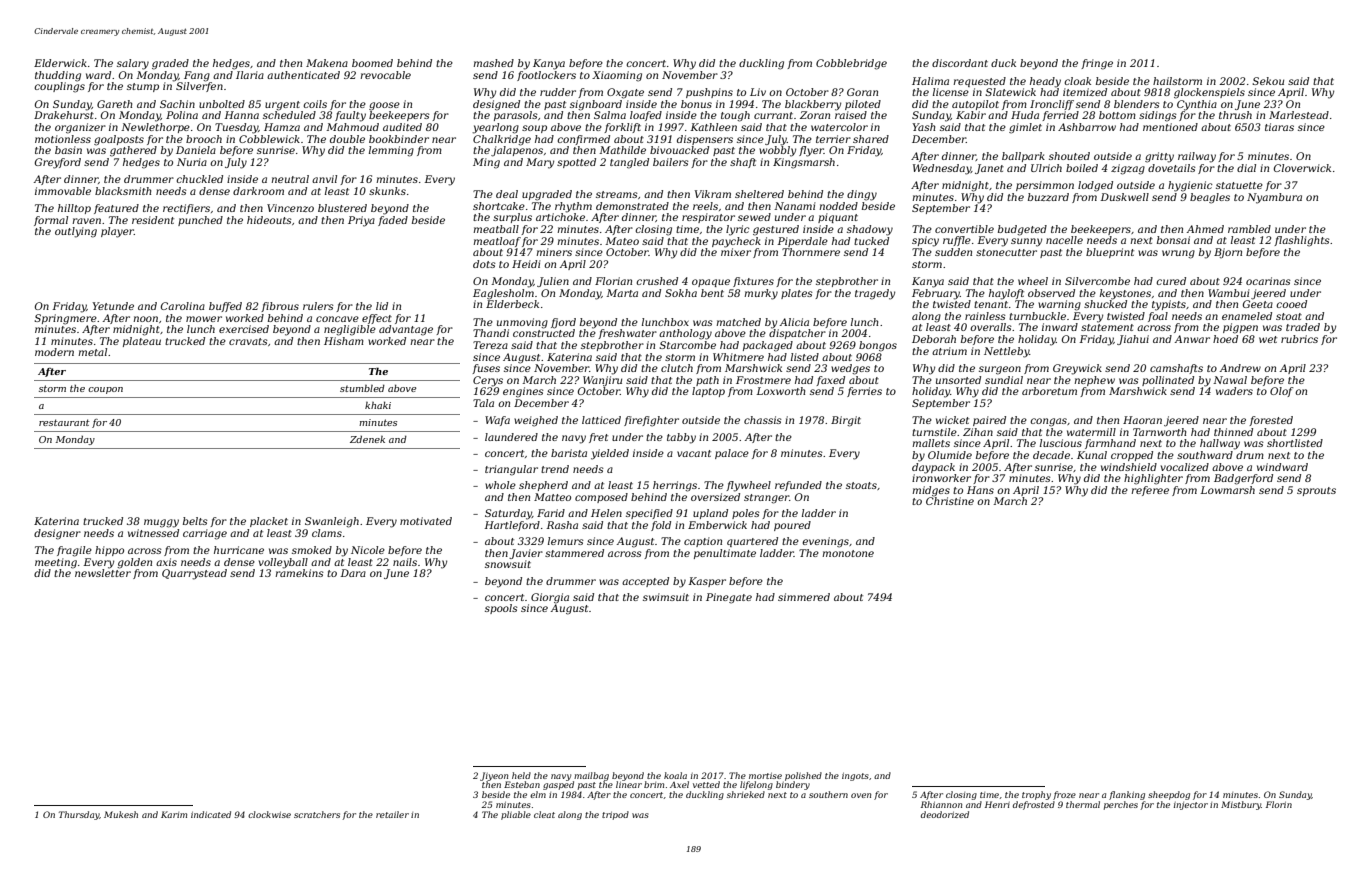 The image size is (1372, 887). Describe the element at coordinates (64, 422) in the screenshot. I see `restaurant` at that location.
